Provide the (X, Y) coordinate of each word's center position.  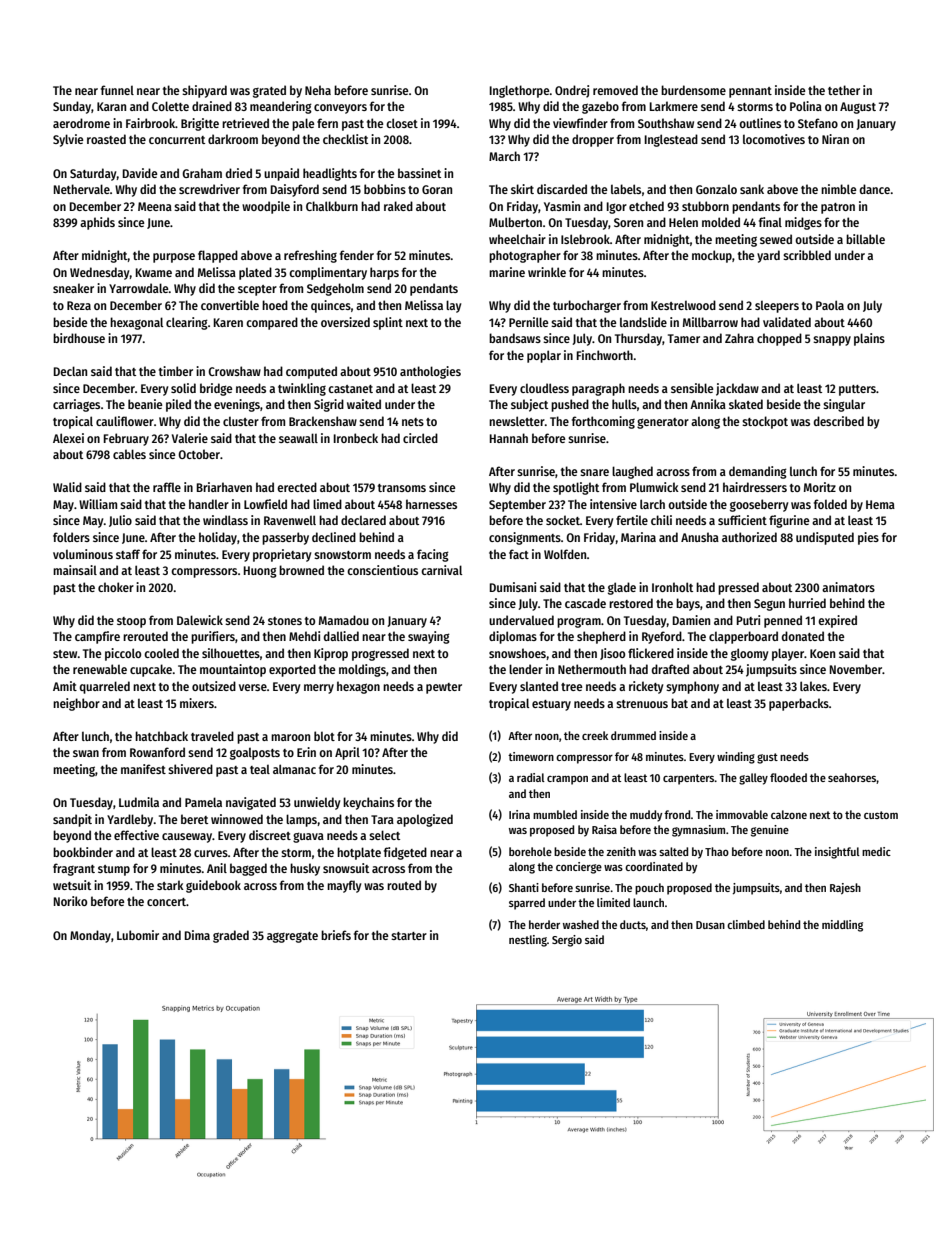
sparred (527, 904)
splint (388, 323)
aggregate (292, 937)
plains (869, 339)
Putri (748, 620)
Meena (155, 206)
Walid (67, 487)
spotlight (576, 488)
